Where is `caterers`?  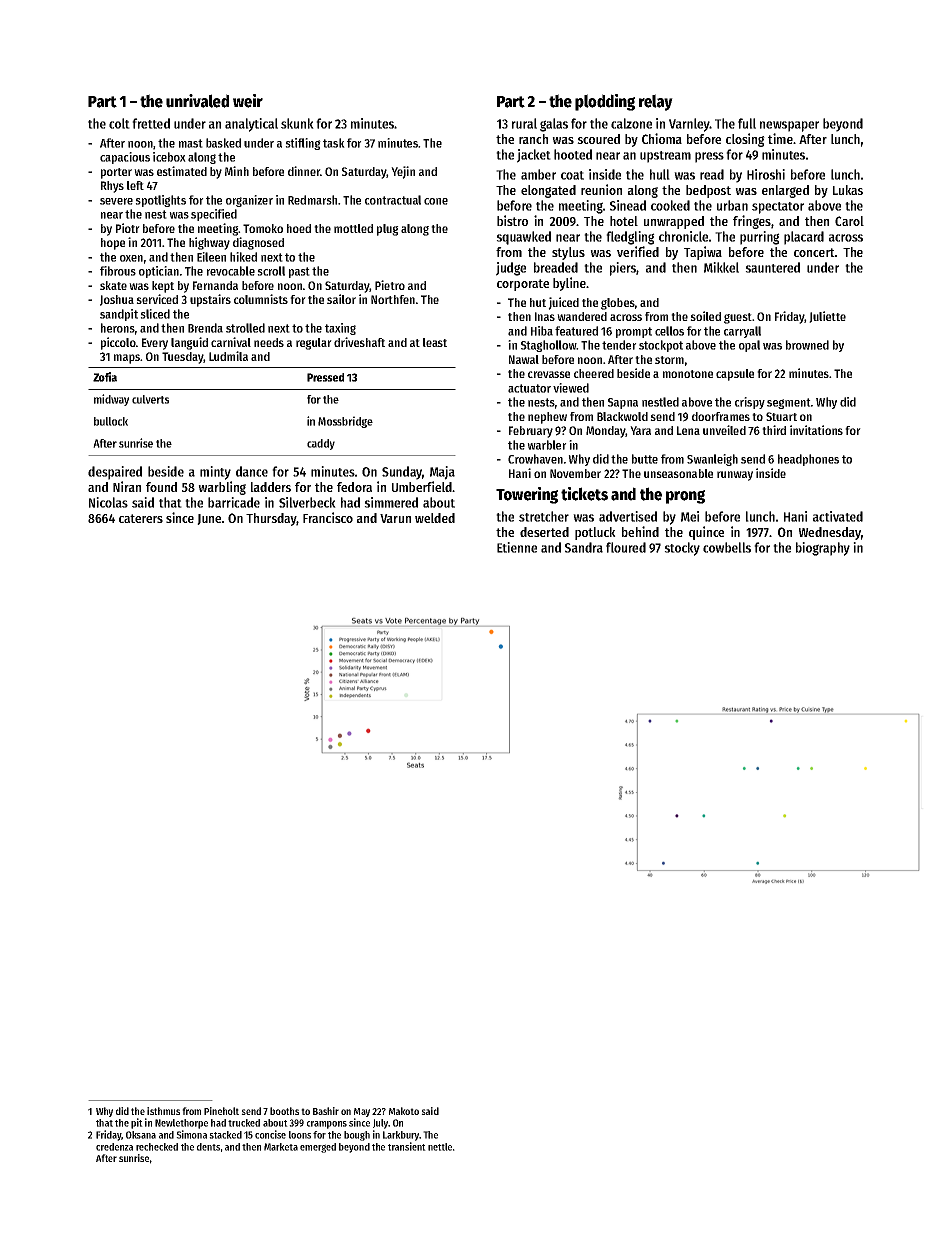 caterers is located at coordinates (141, 518).
